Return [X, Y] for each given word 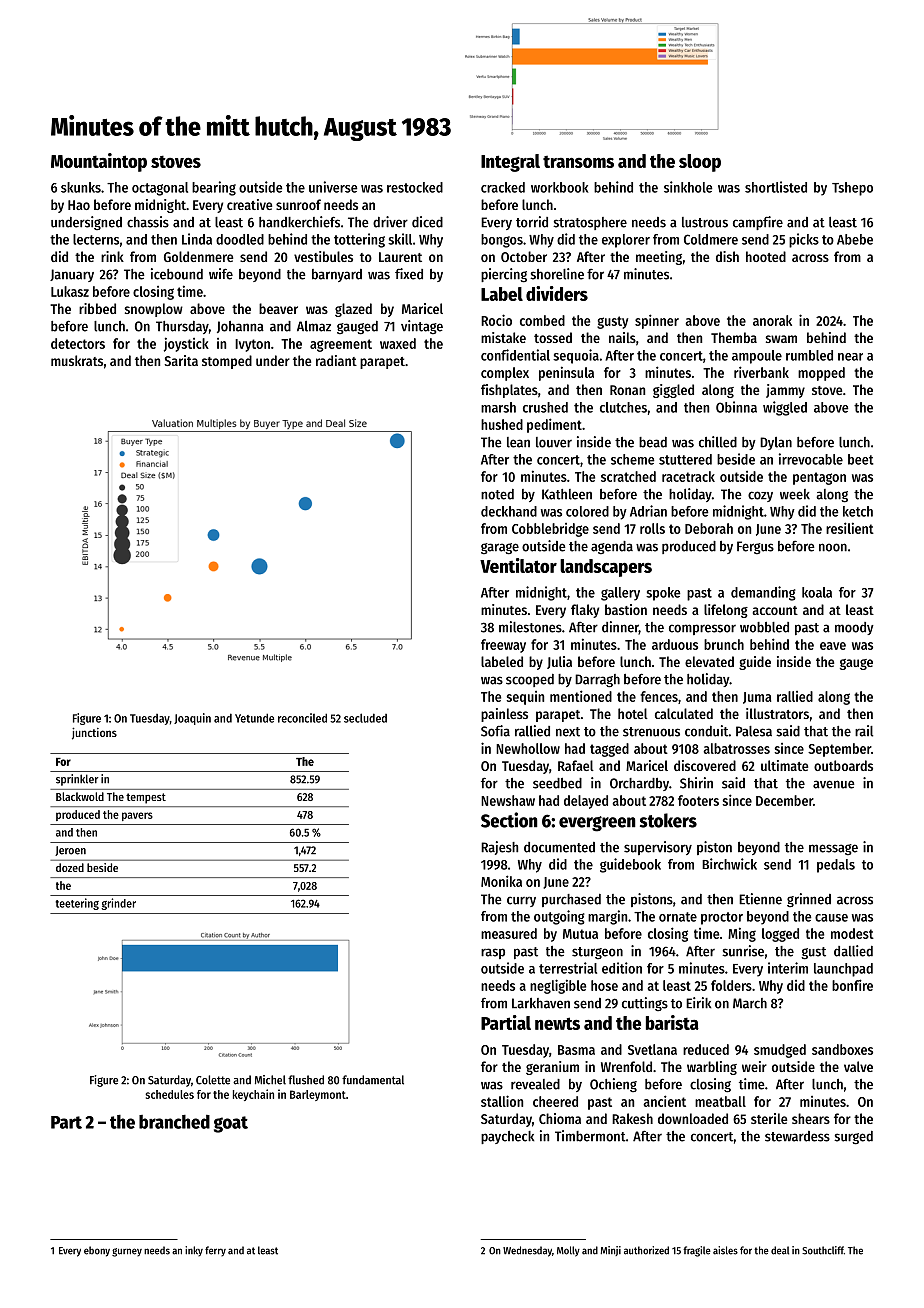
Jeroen [70, 851]
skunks [81, 187]
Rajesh [499, 848]
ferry [215, 1251]
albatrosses [736, 748]
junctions [94, 734]
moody [854, 628]
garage [500, 549]
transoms [578, 162]
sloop [700, 163]
